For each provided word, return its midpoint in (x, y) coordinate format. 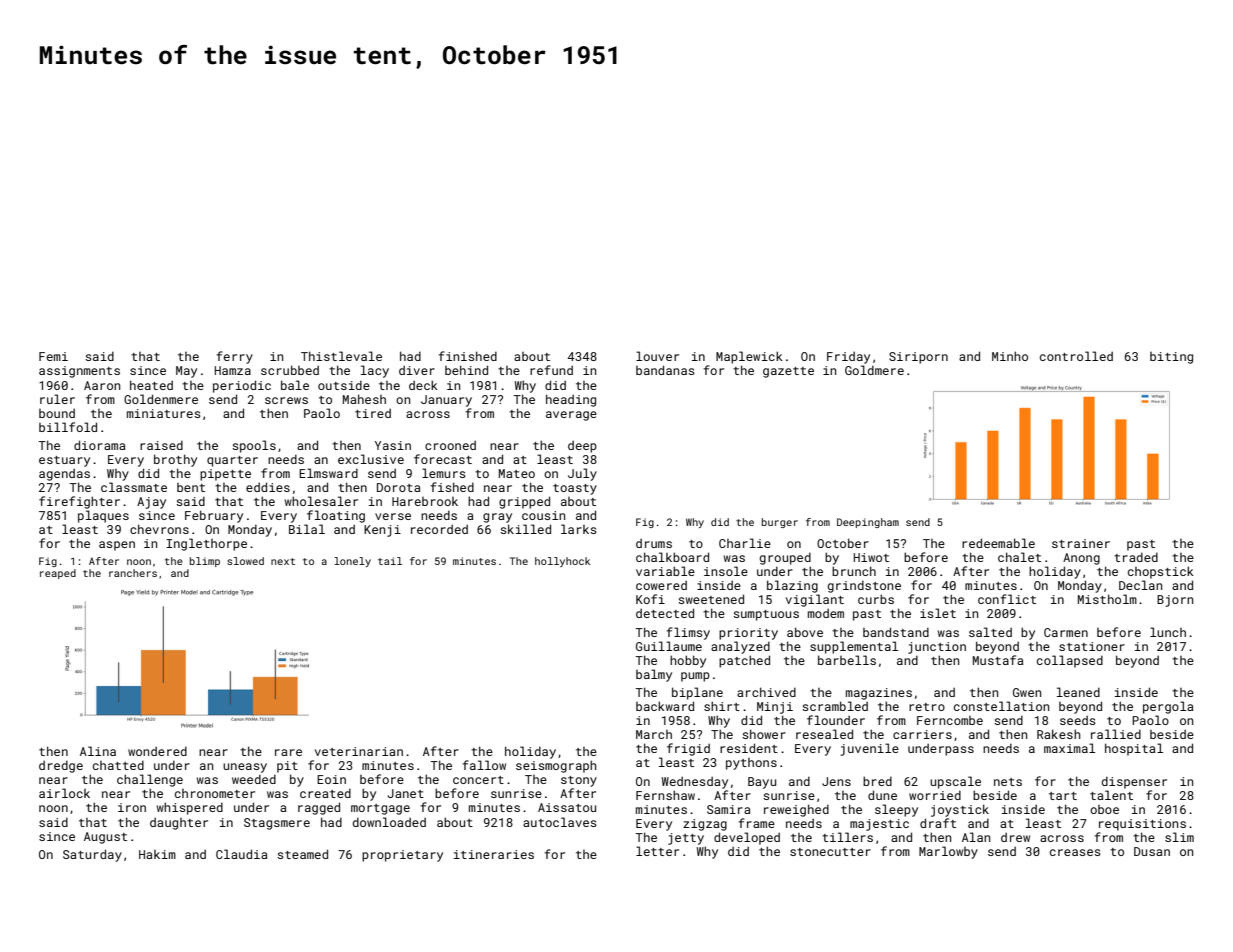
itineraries (494, 854)
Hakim (157, 854)
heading (571, 400)
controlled (1076, 356)
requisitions (1142, 825)
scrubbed (290, 370)
